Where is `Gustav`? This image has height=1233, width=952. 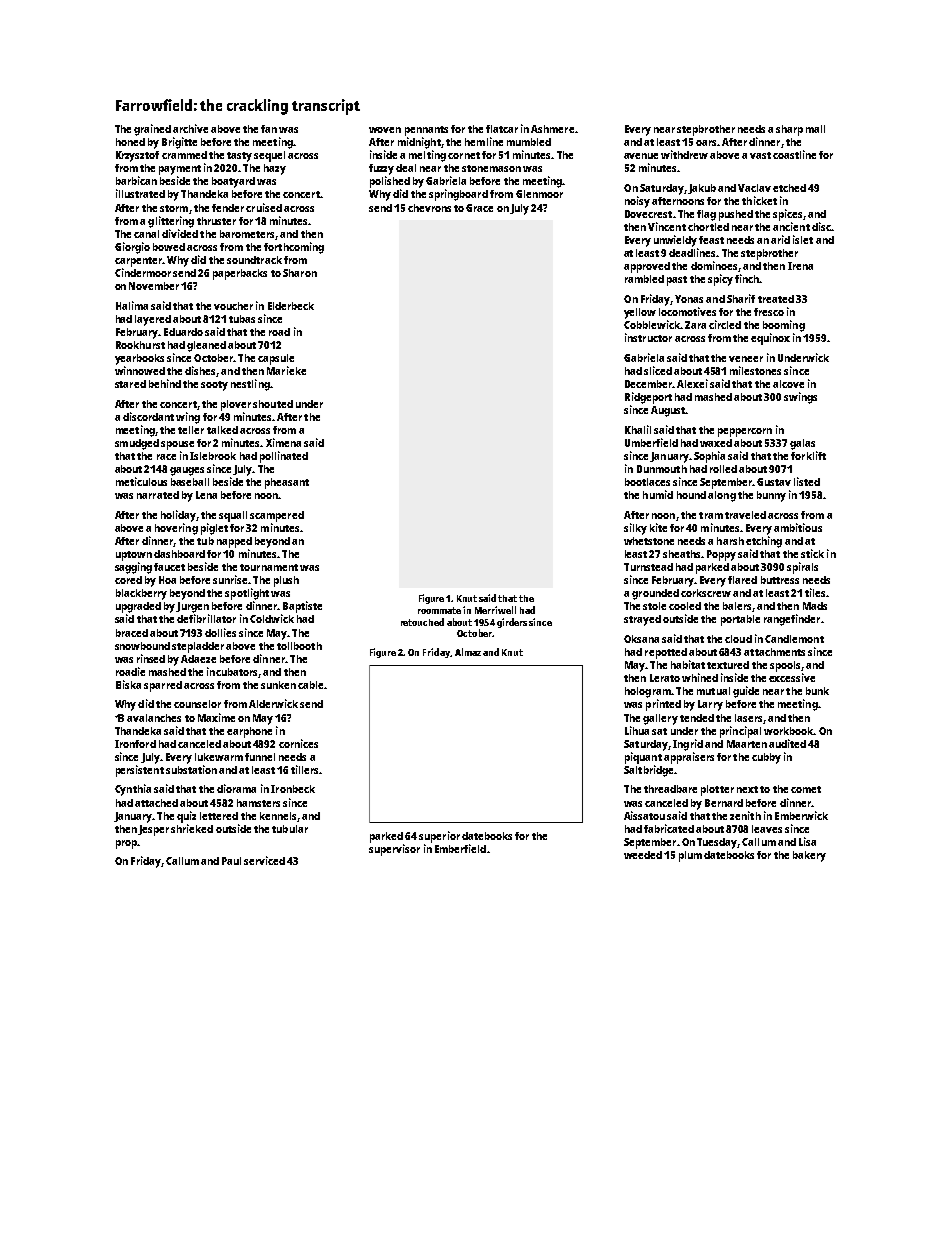
Gustav is located at coordinates (774, 482).
